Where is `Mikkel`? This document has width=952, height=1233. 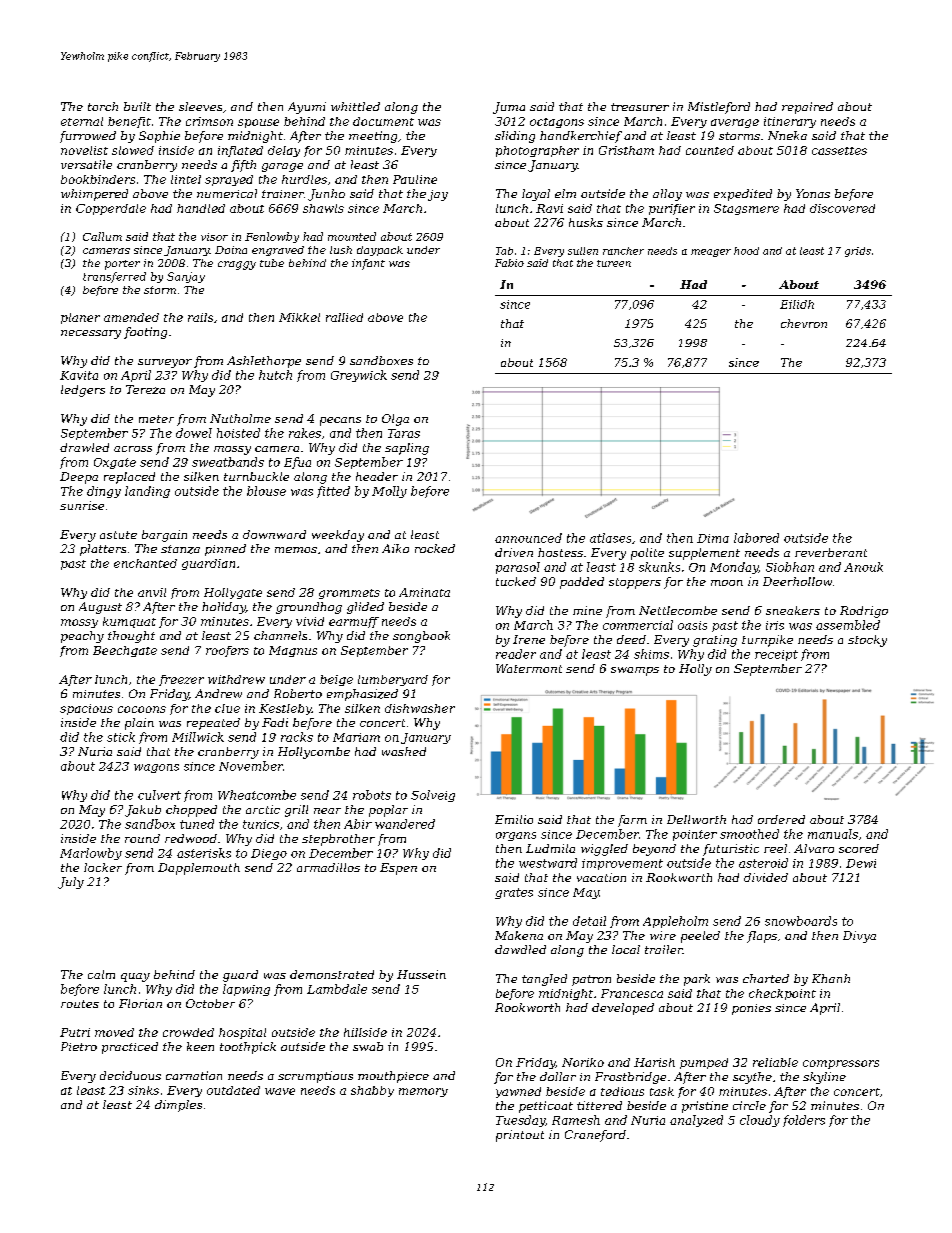
Mikkel is located at coordinates (299, 317).
